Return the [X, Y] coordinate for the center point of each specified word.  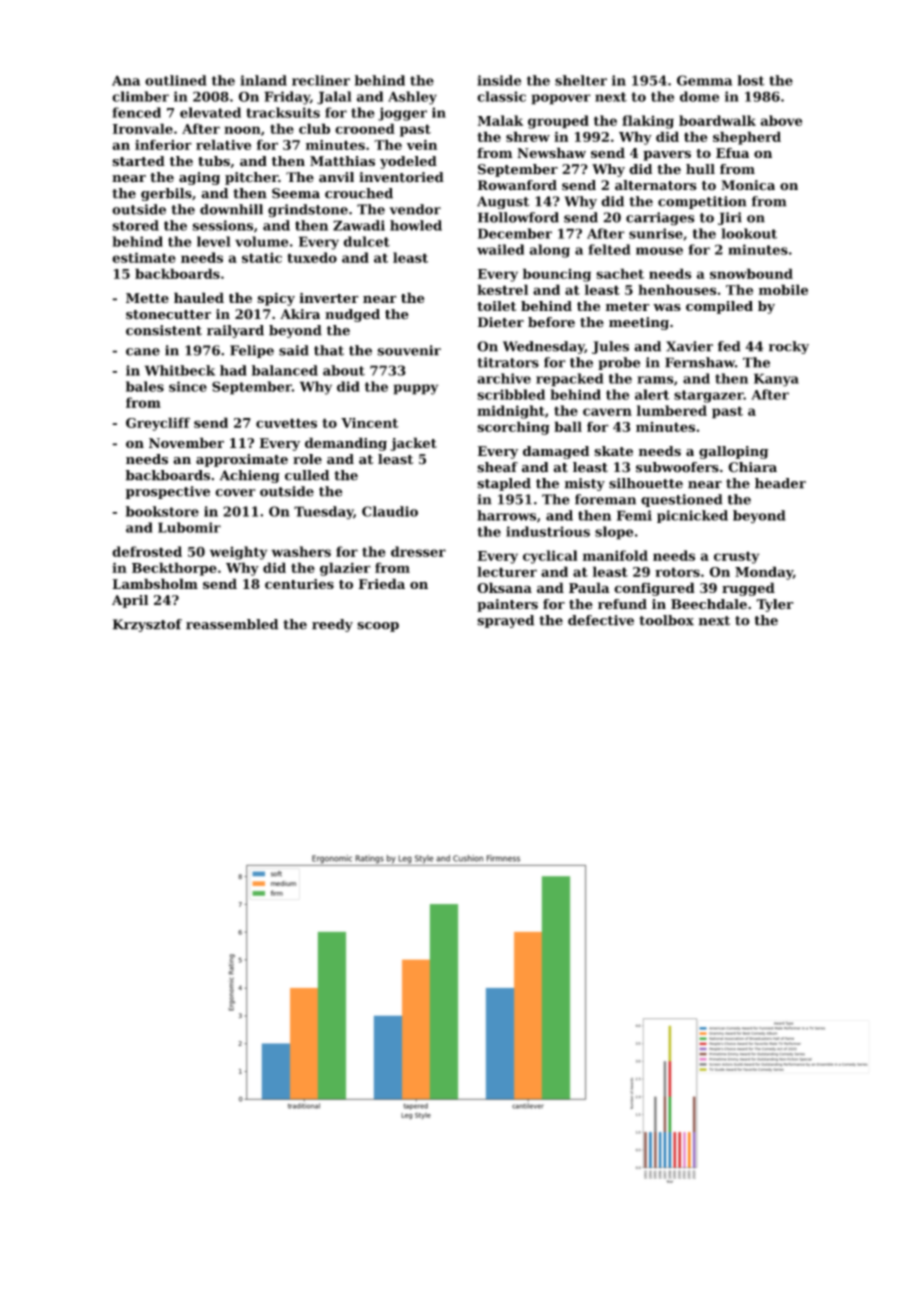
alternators [656, 185]
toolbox [666, 620]
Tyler [775, 605]
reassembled [232, 624]
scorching [513, 428]
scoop [378, 627]
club [314, 128]
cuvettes [286, 423]
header [780, 483]
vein [422, 144]
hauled [199, 297]
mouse [659, 251]
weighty [239, 553]
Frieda [381, 583]
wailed [500, 249]
